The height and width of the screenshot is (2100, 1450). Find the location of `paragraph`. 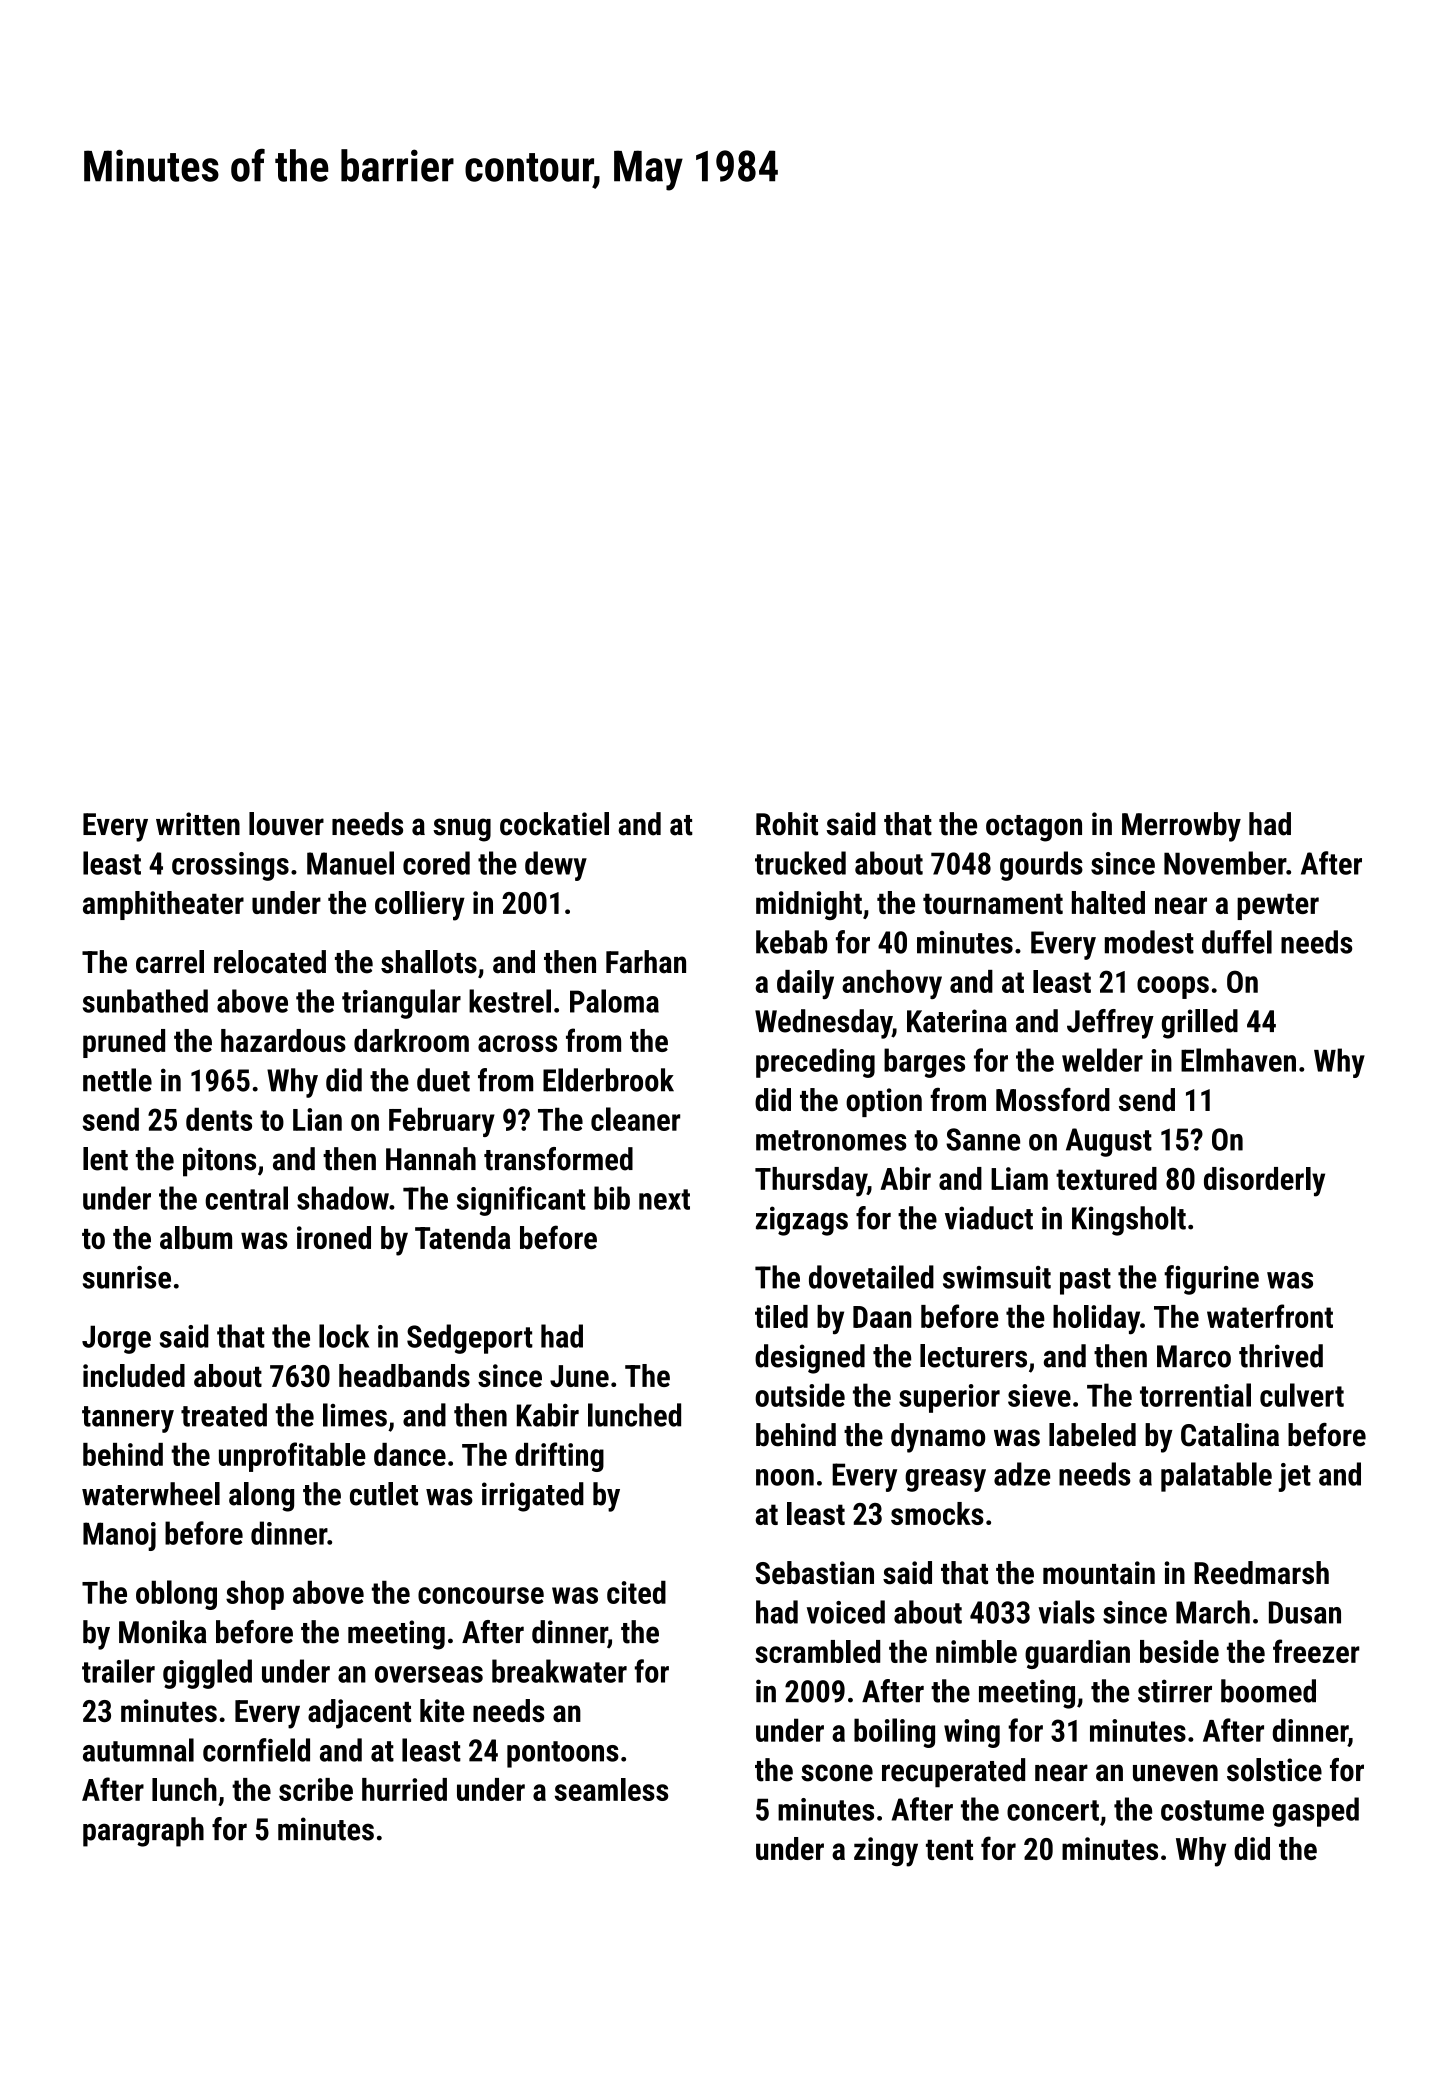

paragraph is located at coordinates (143, 1832).
